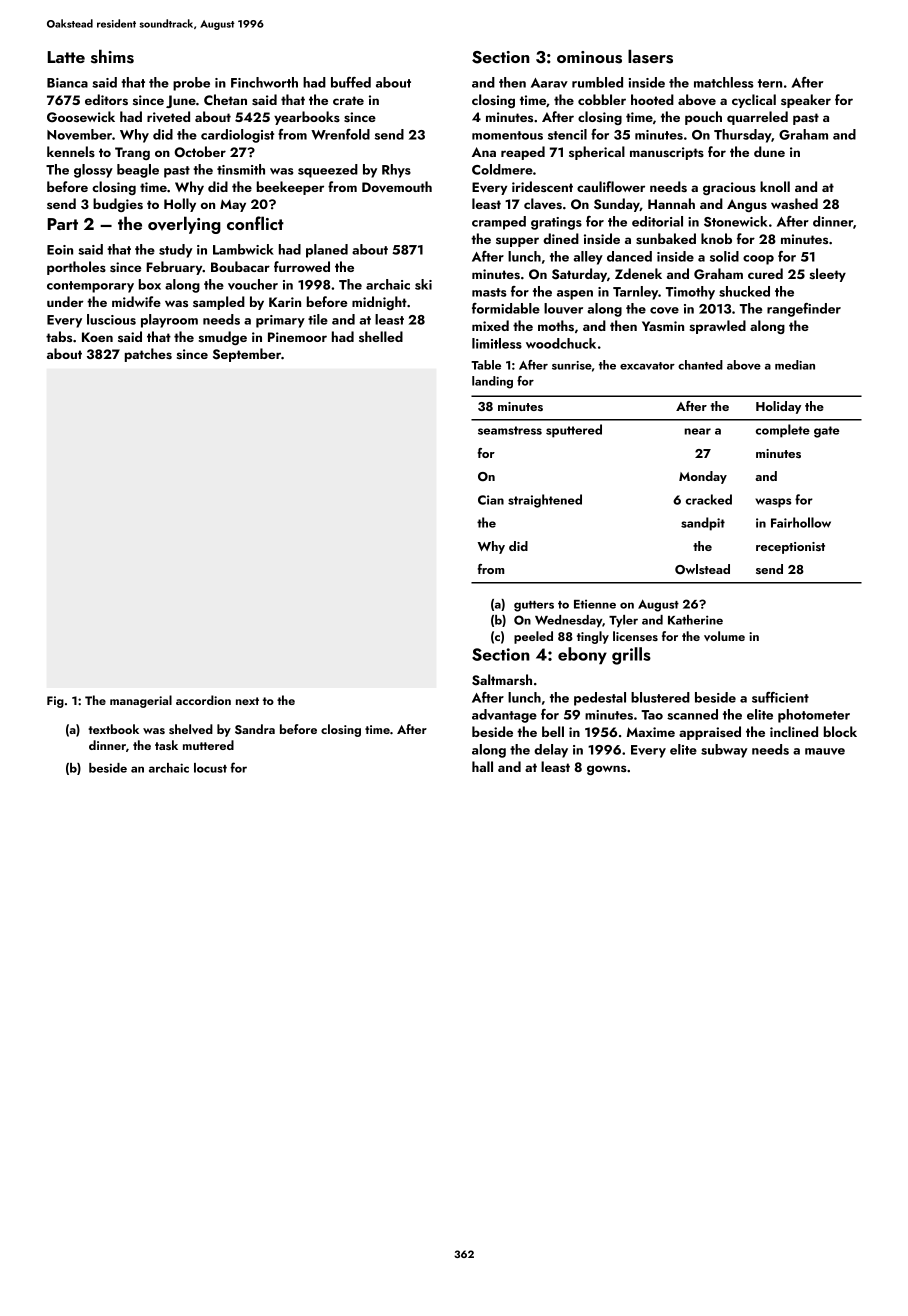 The width and height of the page is (908, 1316). What do you see at coordinates (589, 57) in the page?
I see `ominous` at bounding box center [589, 57].
